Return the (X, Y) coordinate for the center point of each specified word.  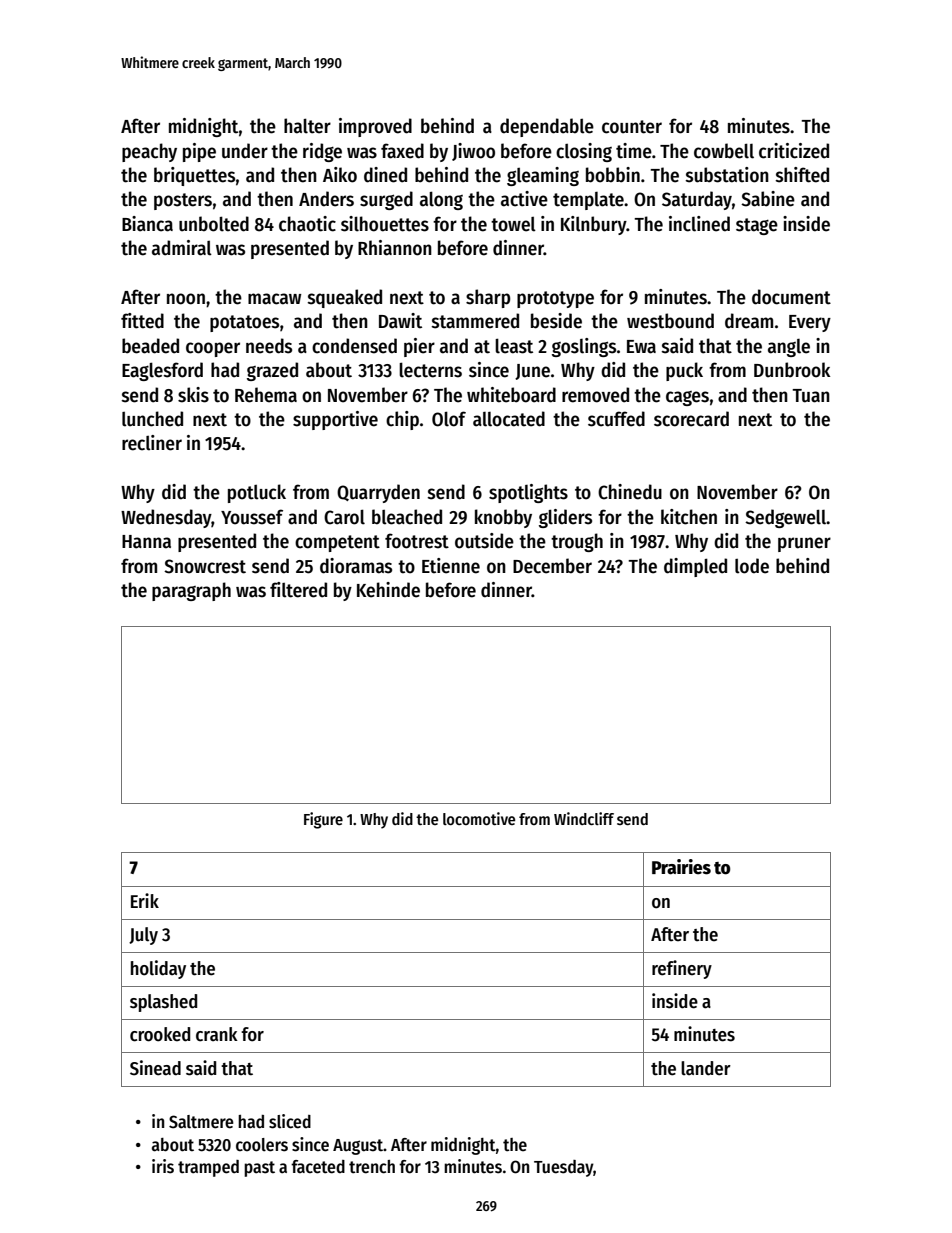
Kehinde (388, 590)
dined (385, 175)
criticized (794, 151)
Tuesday (563, 1168)
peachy (149, 152)
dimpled (695, 567)
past (259, 1169)
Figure (323, 820)
